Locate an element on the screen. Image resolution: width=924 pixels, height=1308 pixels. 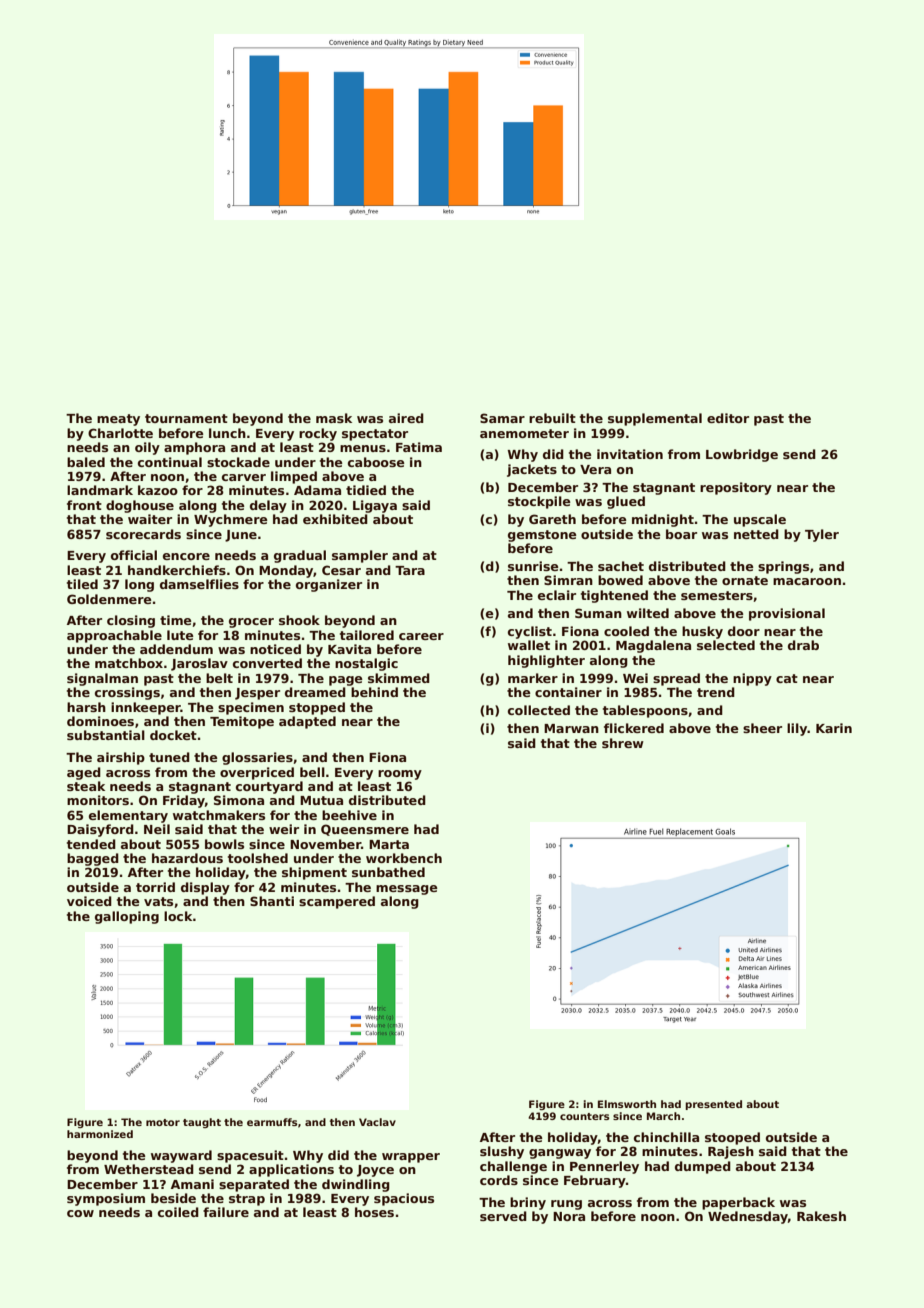
sheer is located at coordinates (762, 728).
